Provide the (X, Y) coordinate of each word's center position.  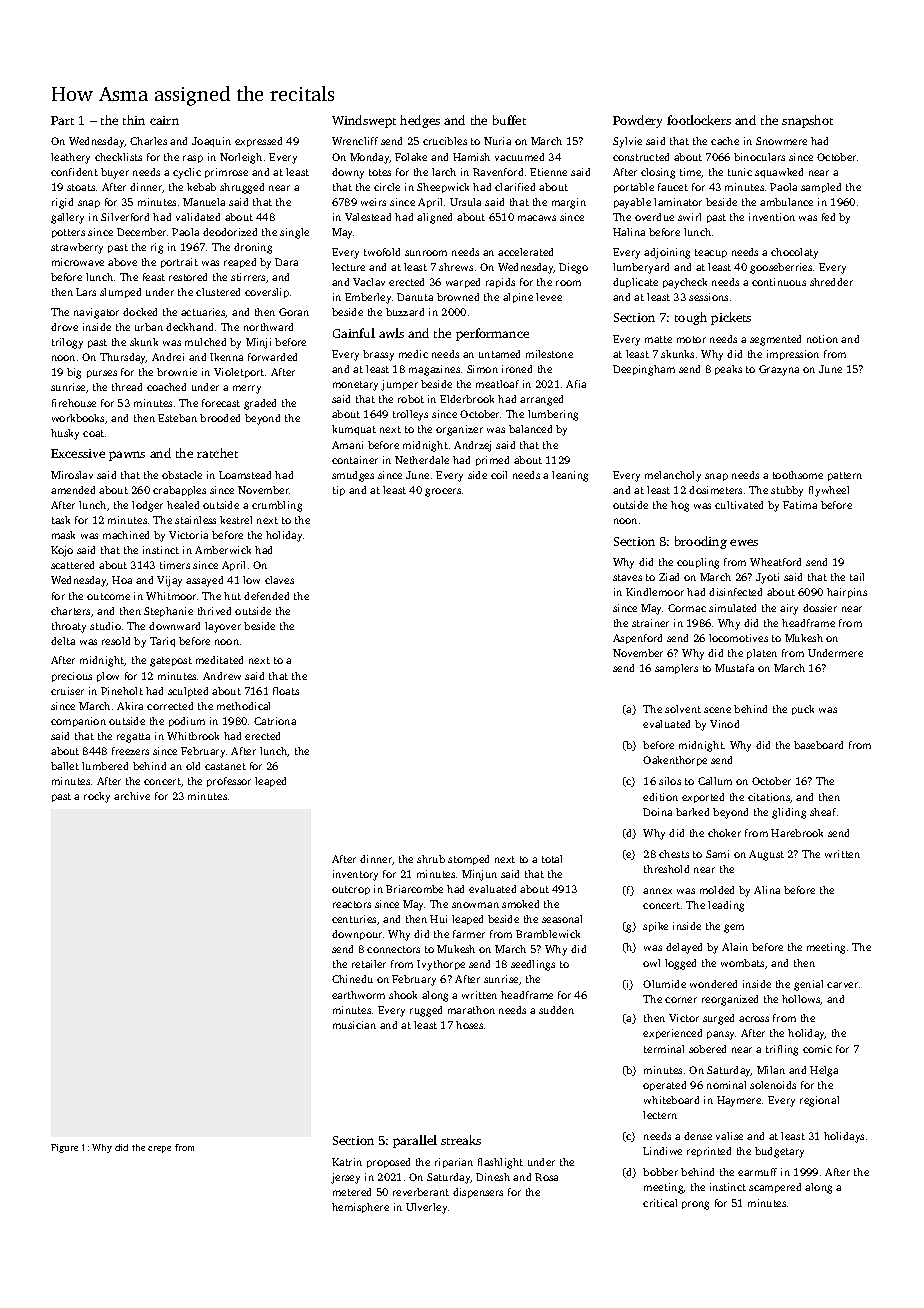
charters (70, 611)
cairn (164, 120)
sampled (821, 188)
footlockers (699, 120)
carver (842, 985)
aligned (434, 218)
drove (64, 327)
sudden (556, 1010)
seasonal (562, 919)
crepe (159, 1149)
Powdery (637, 121)
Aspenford (637, 639)
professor (229, 782)
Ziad (669, 577)
